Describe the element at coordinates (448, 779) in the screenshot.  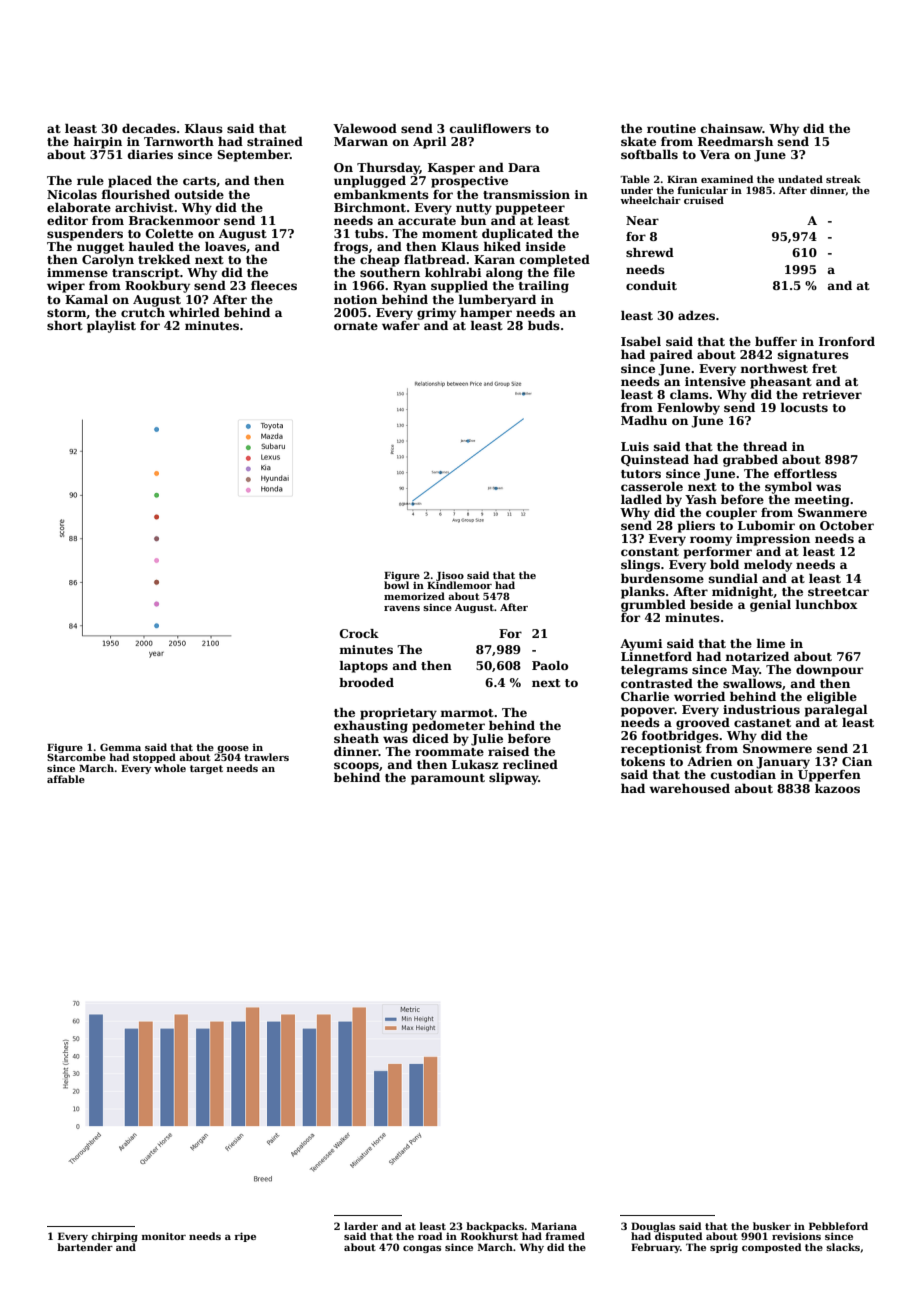
I see `paramount` at that location.
